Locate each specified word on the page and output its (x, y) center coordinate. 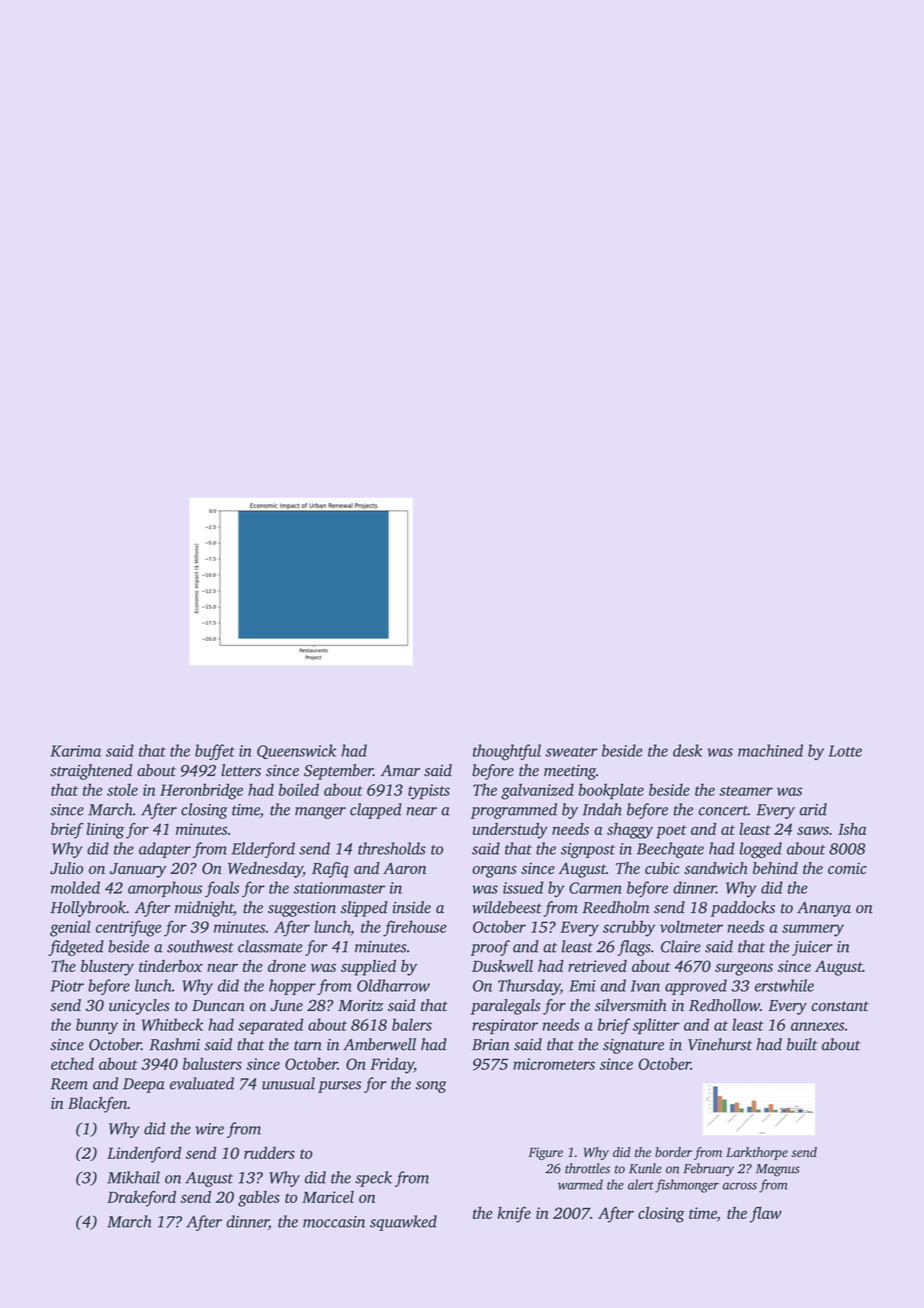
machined (770, 750)
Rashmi (174, 1044)
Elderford (263, 850)
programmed (514, 811)
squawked (403, 1223)
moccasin (334, 1222)
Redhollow (724, 1005)
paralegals (505, 1007)
